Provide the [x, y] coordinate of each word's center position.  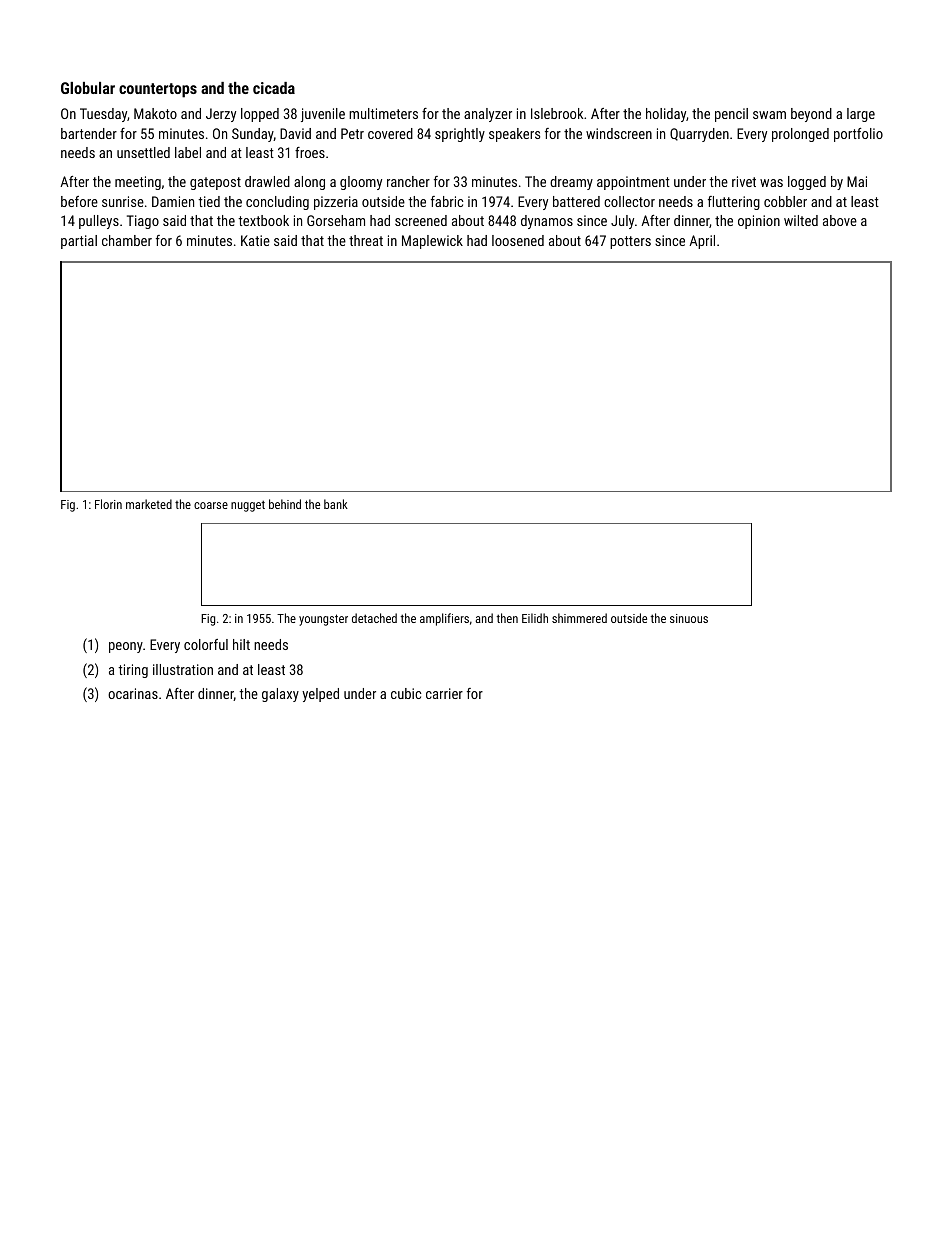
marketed [149, 504]
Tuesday [103, 115]
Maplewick [432, 242]
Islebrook [557, 113]
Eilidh [535, 618]
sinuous [689, 618]
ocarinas [133, 693]
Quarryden [699, 135]
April [702, 242]
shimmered [579, 618]
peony [126, 647]
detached [374, 618]
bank [336, 504]
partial [79, 242]
